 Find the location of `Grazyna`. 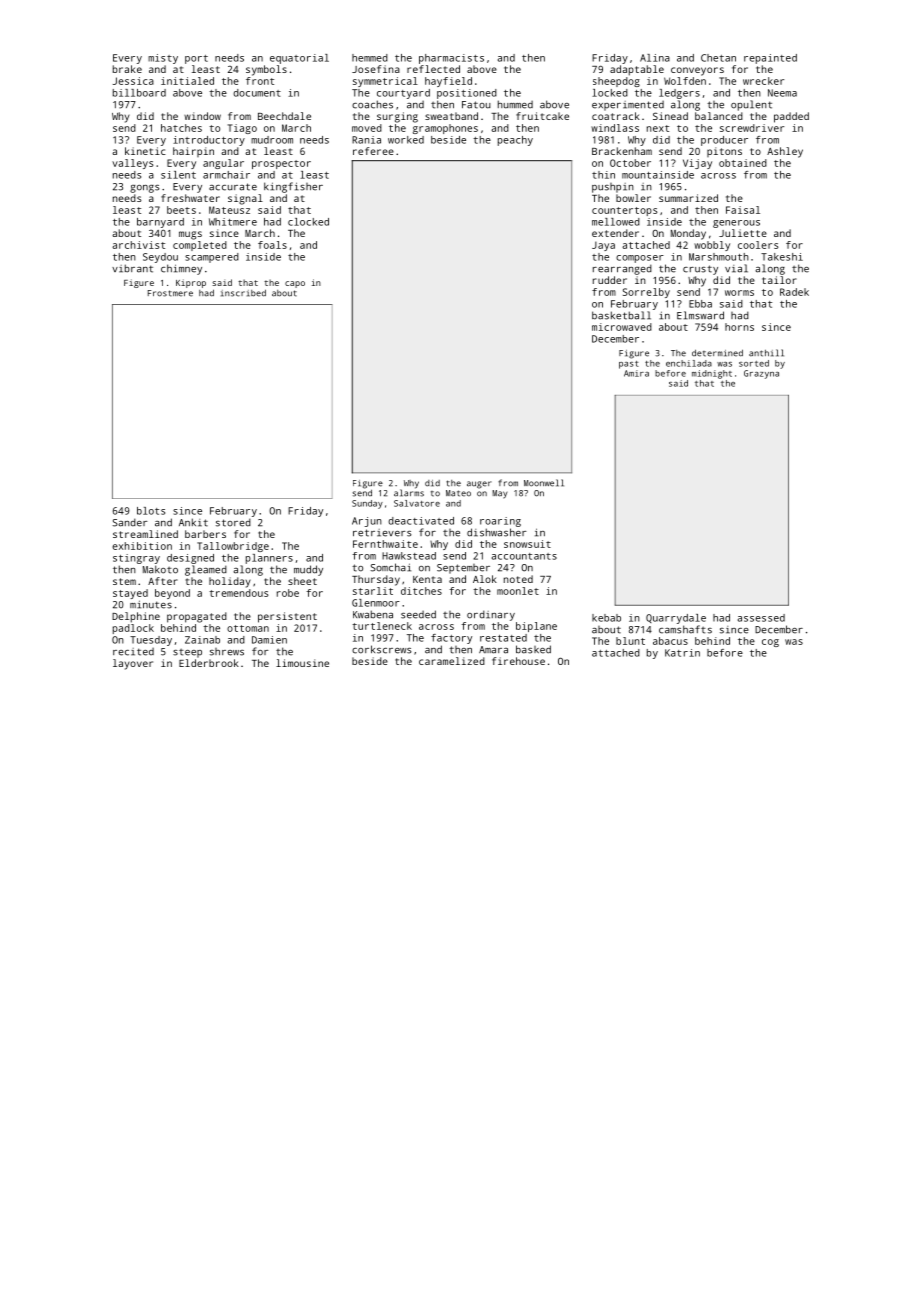

Grazyna is located at coordinates (761, 374).
